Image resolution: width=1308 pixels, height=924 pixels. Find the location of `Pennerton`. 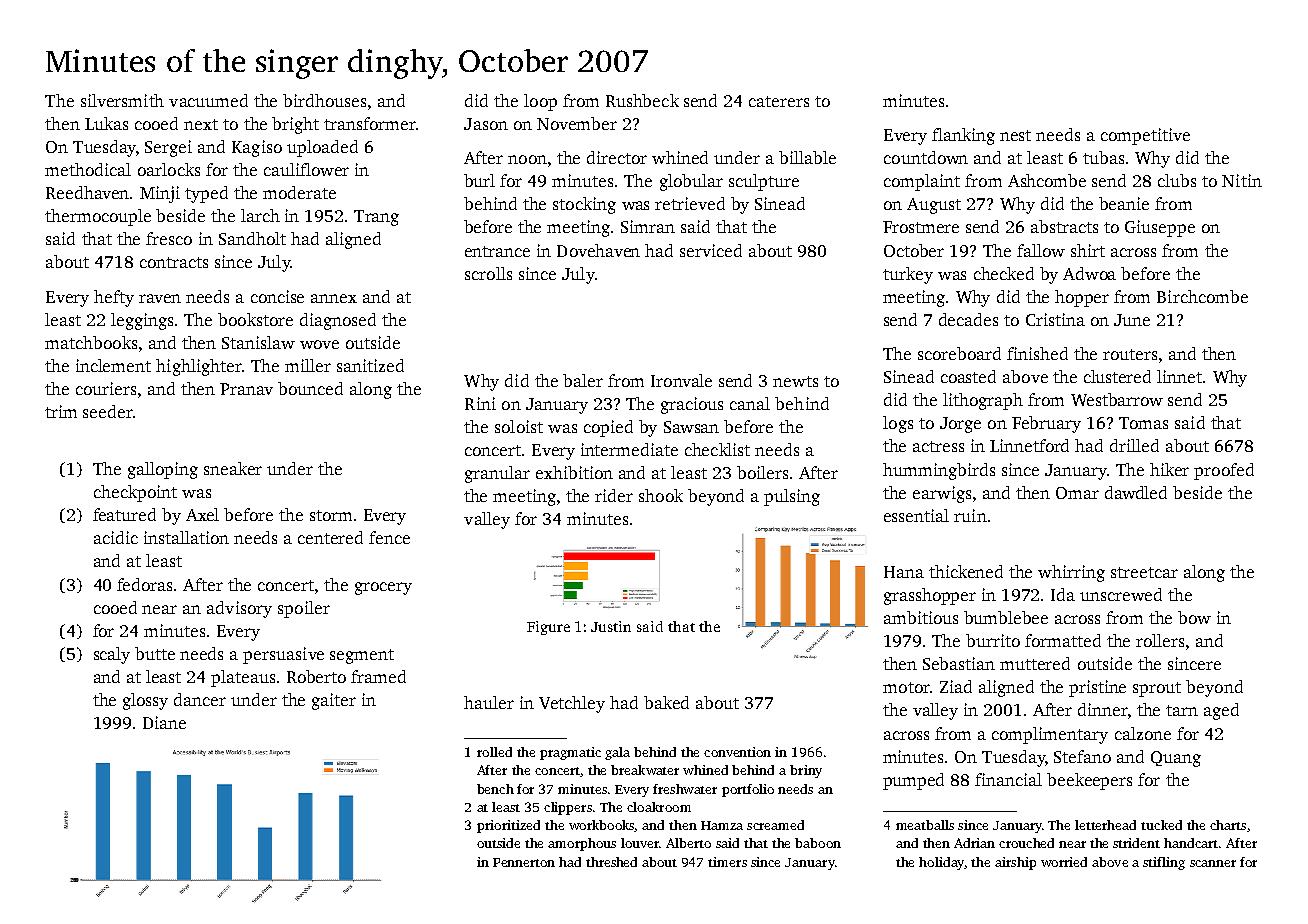

Pennerton is located at coordinates (524, 862).
